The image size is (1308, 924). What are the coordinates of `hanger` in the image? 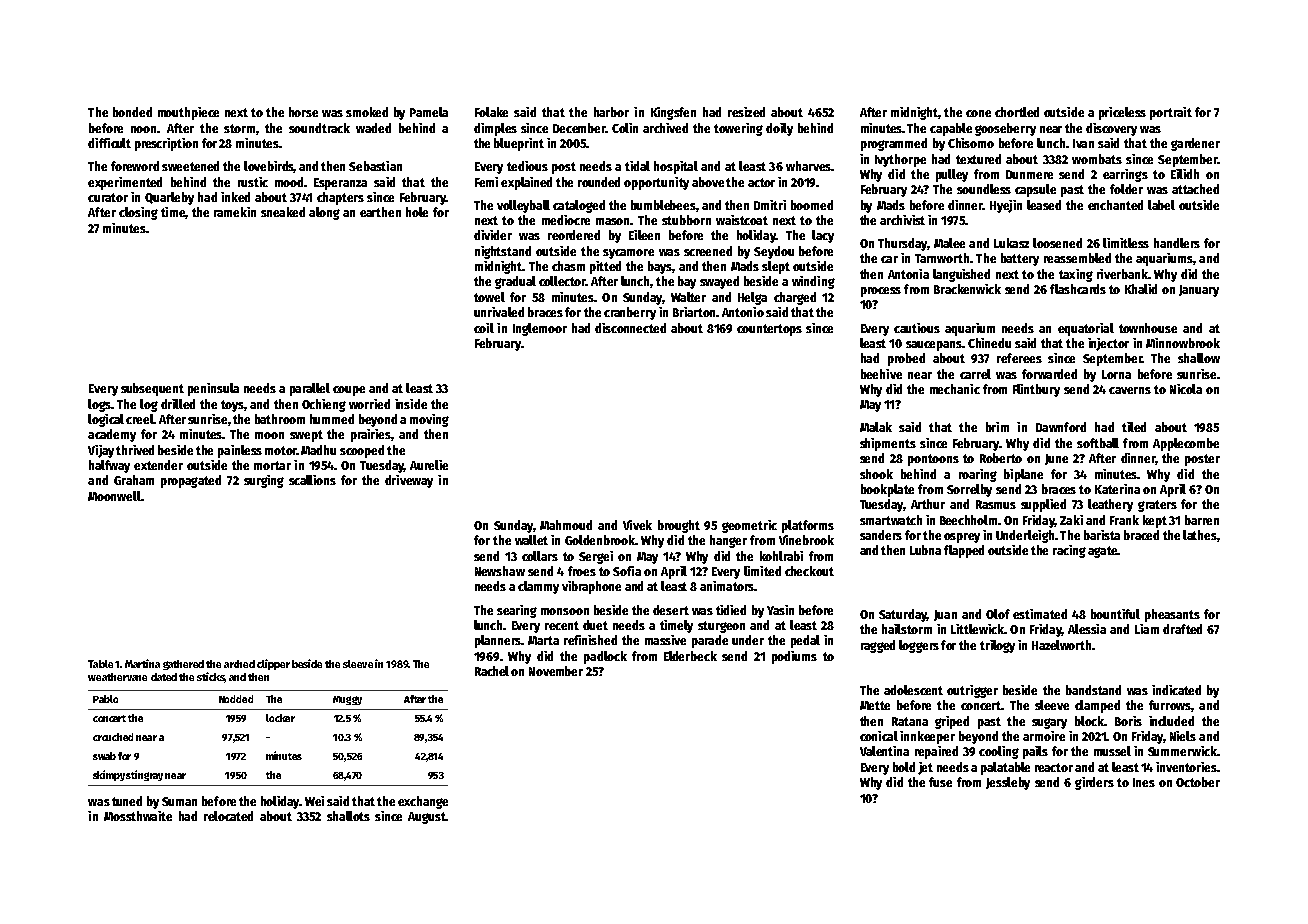 It's located at (728, 541).
